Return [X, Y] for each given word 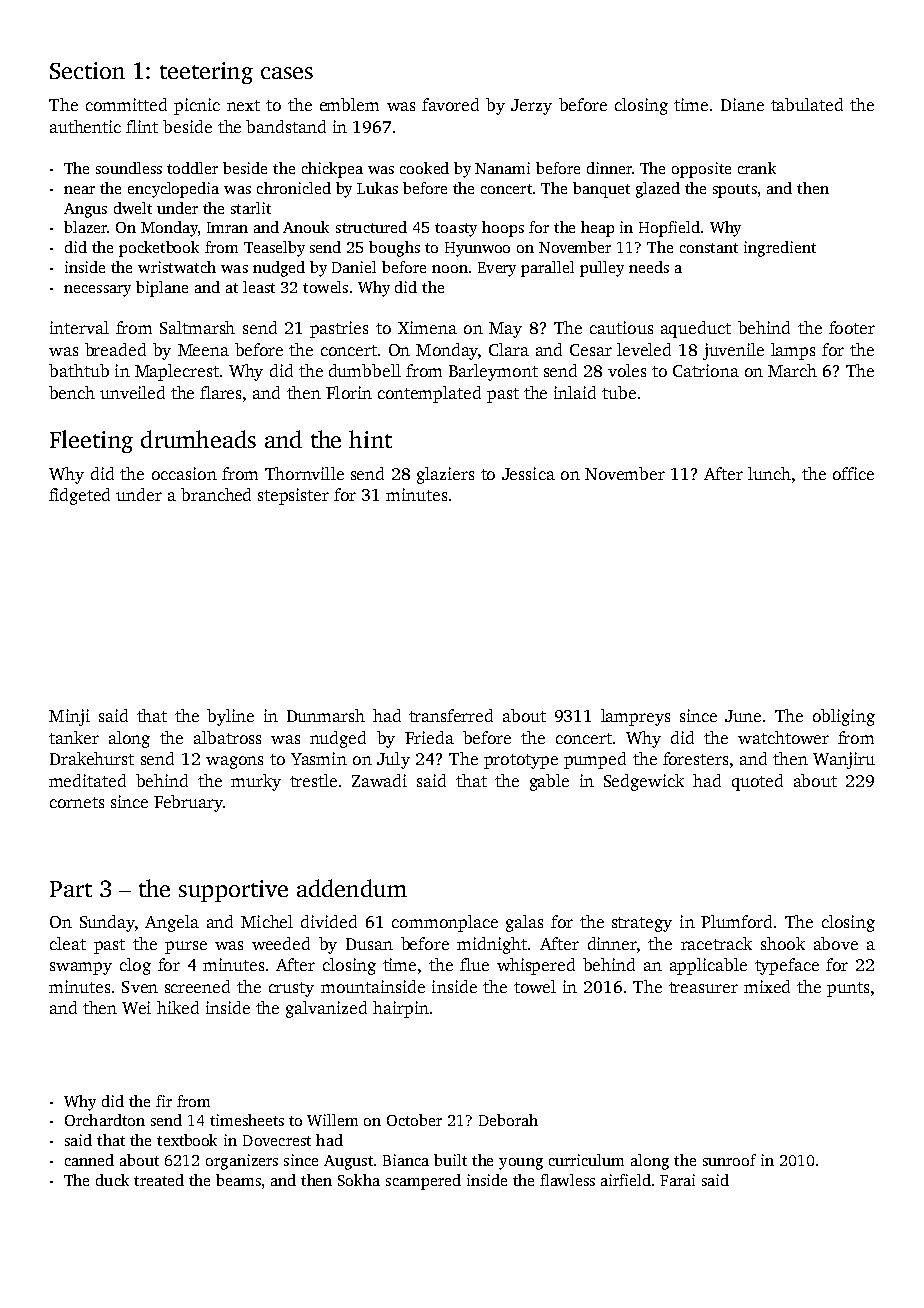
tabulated [807, 104]
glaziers [445, 475]
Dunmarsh [326, 715]
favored [450, 104]
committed [126, 104]
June [743, 716]
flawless [567, 1180]
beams [238, 1180]
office [853, 473]
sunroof [729, 1160]
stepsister [293, 496]
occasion [184, 473]
